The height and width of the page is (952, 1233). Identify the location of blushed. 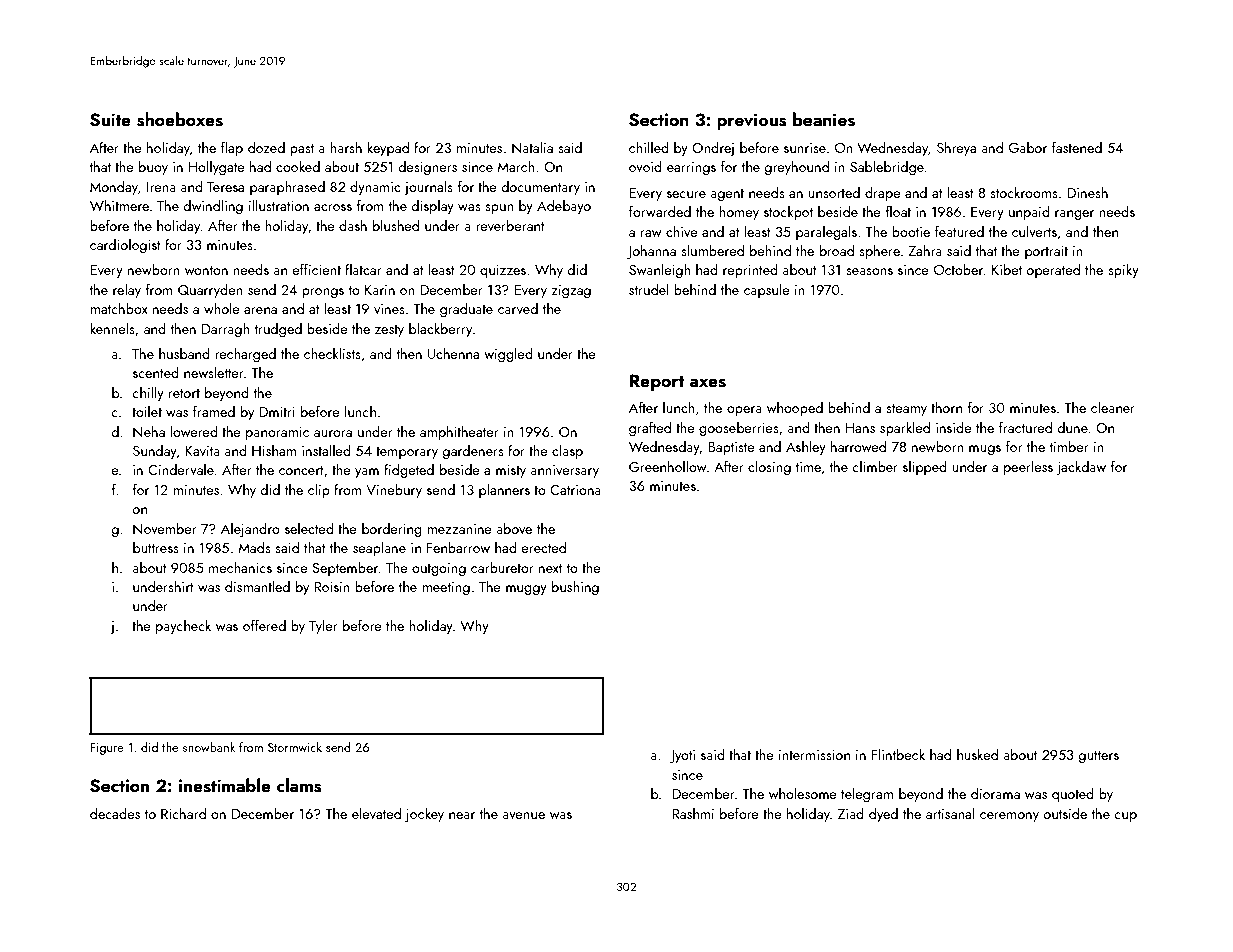
(396, 225).
